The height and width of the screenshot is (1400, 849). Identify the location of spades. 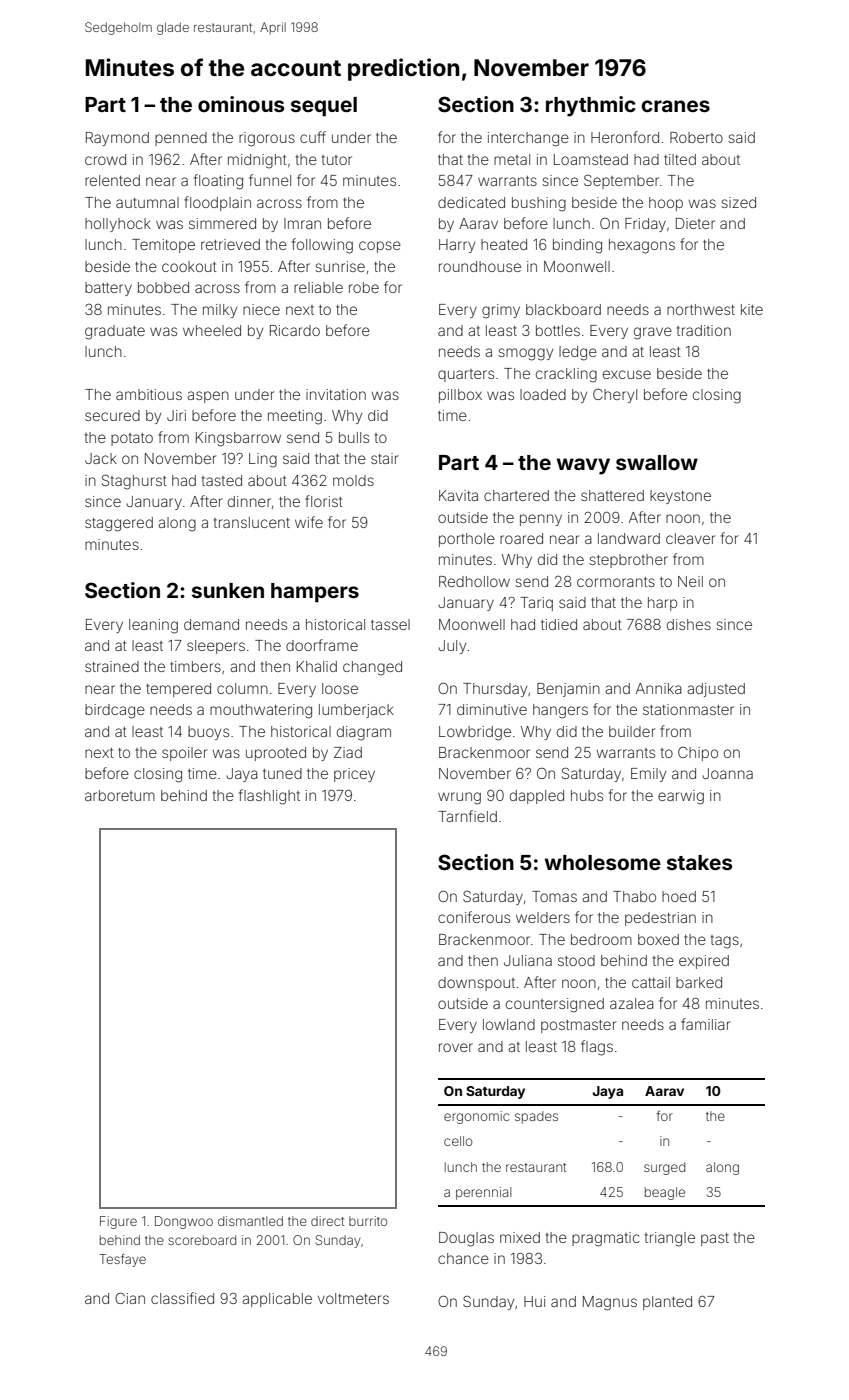
(536, 1117).
